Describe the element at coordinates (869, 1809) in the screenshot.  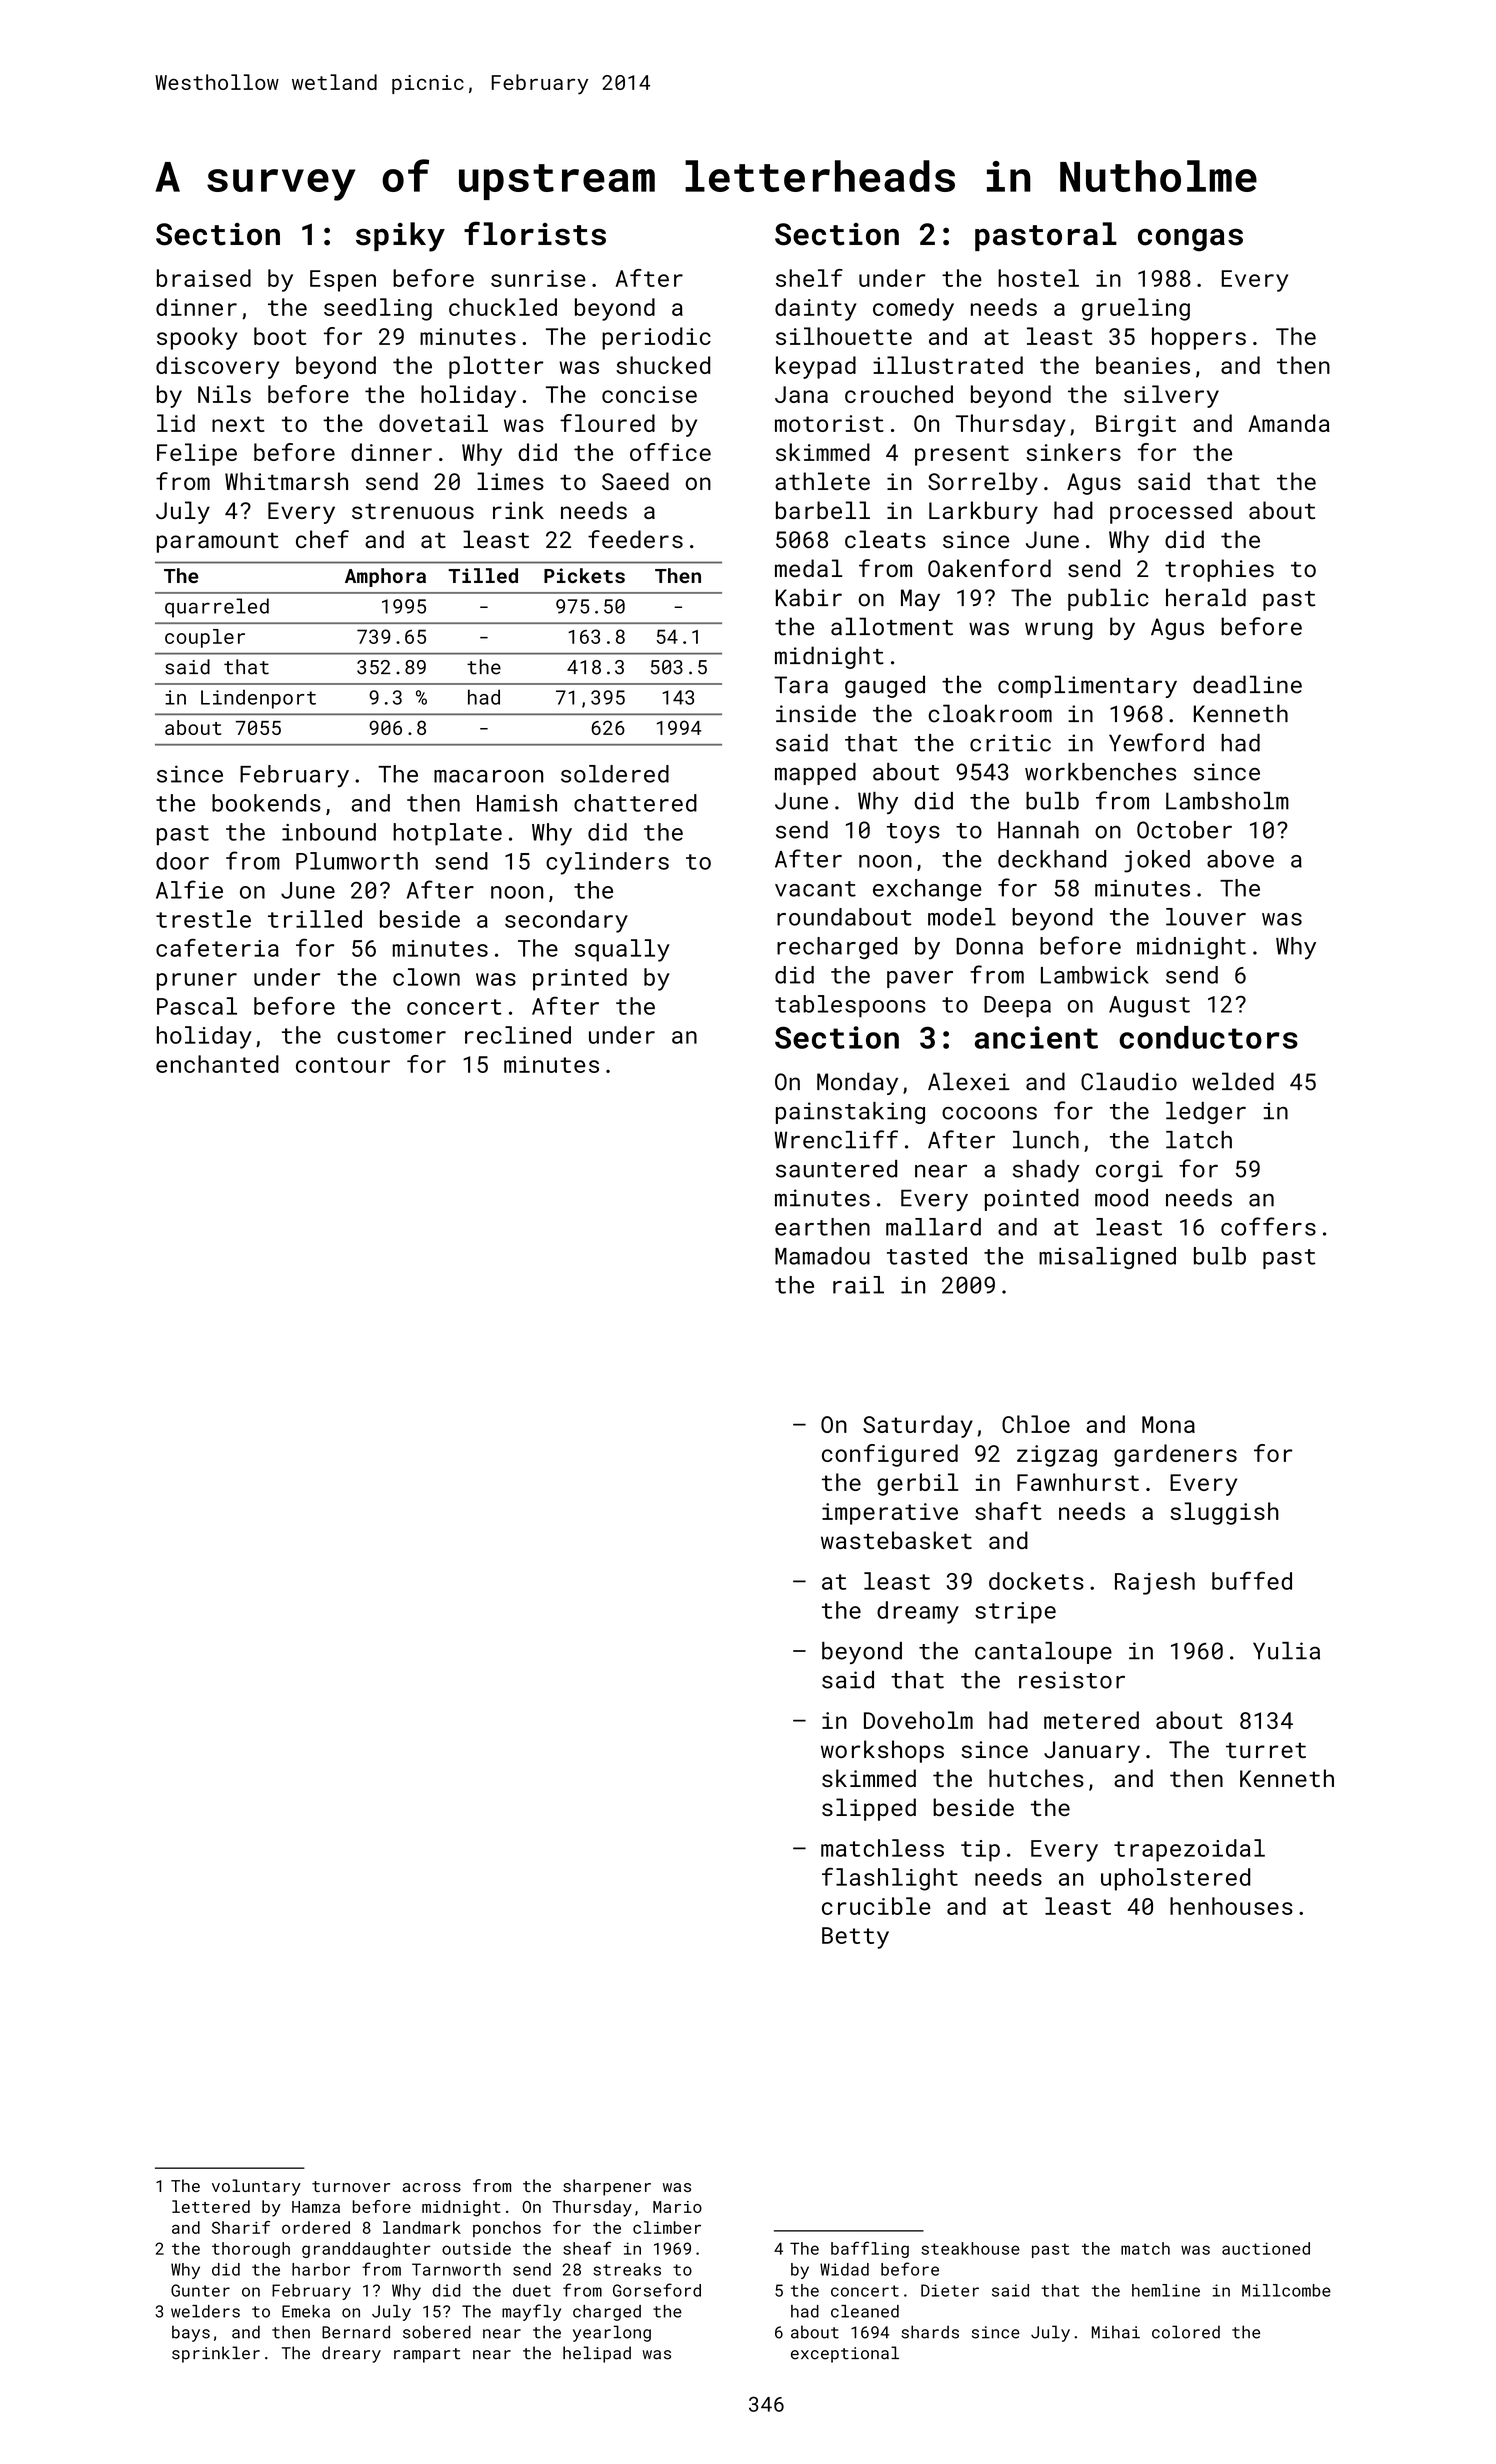
I see `slipped` at that location.
